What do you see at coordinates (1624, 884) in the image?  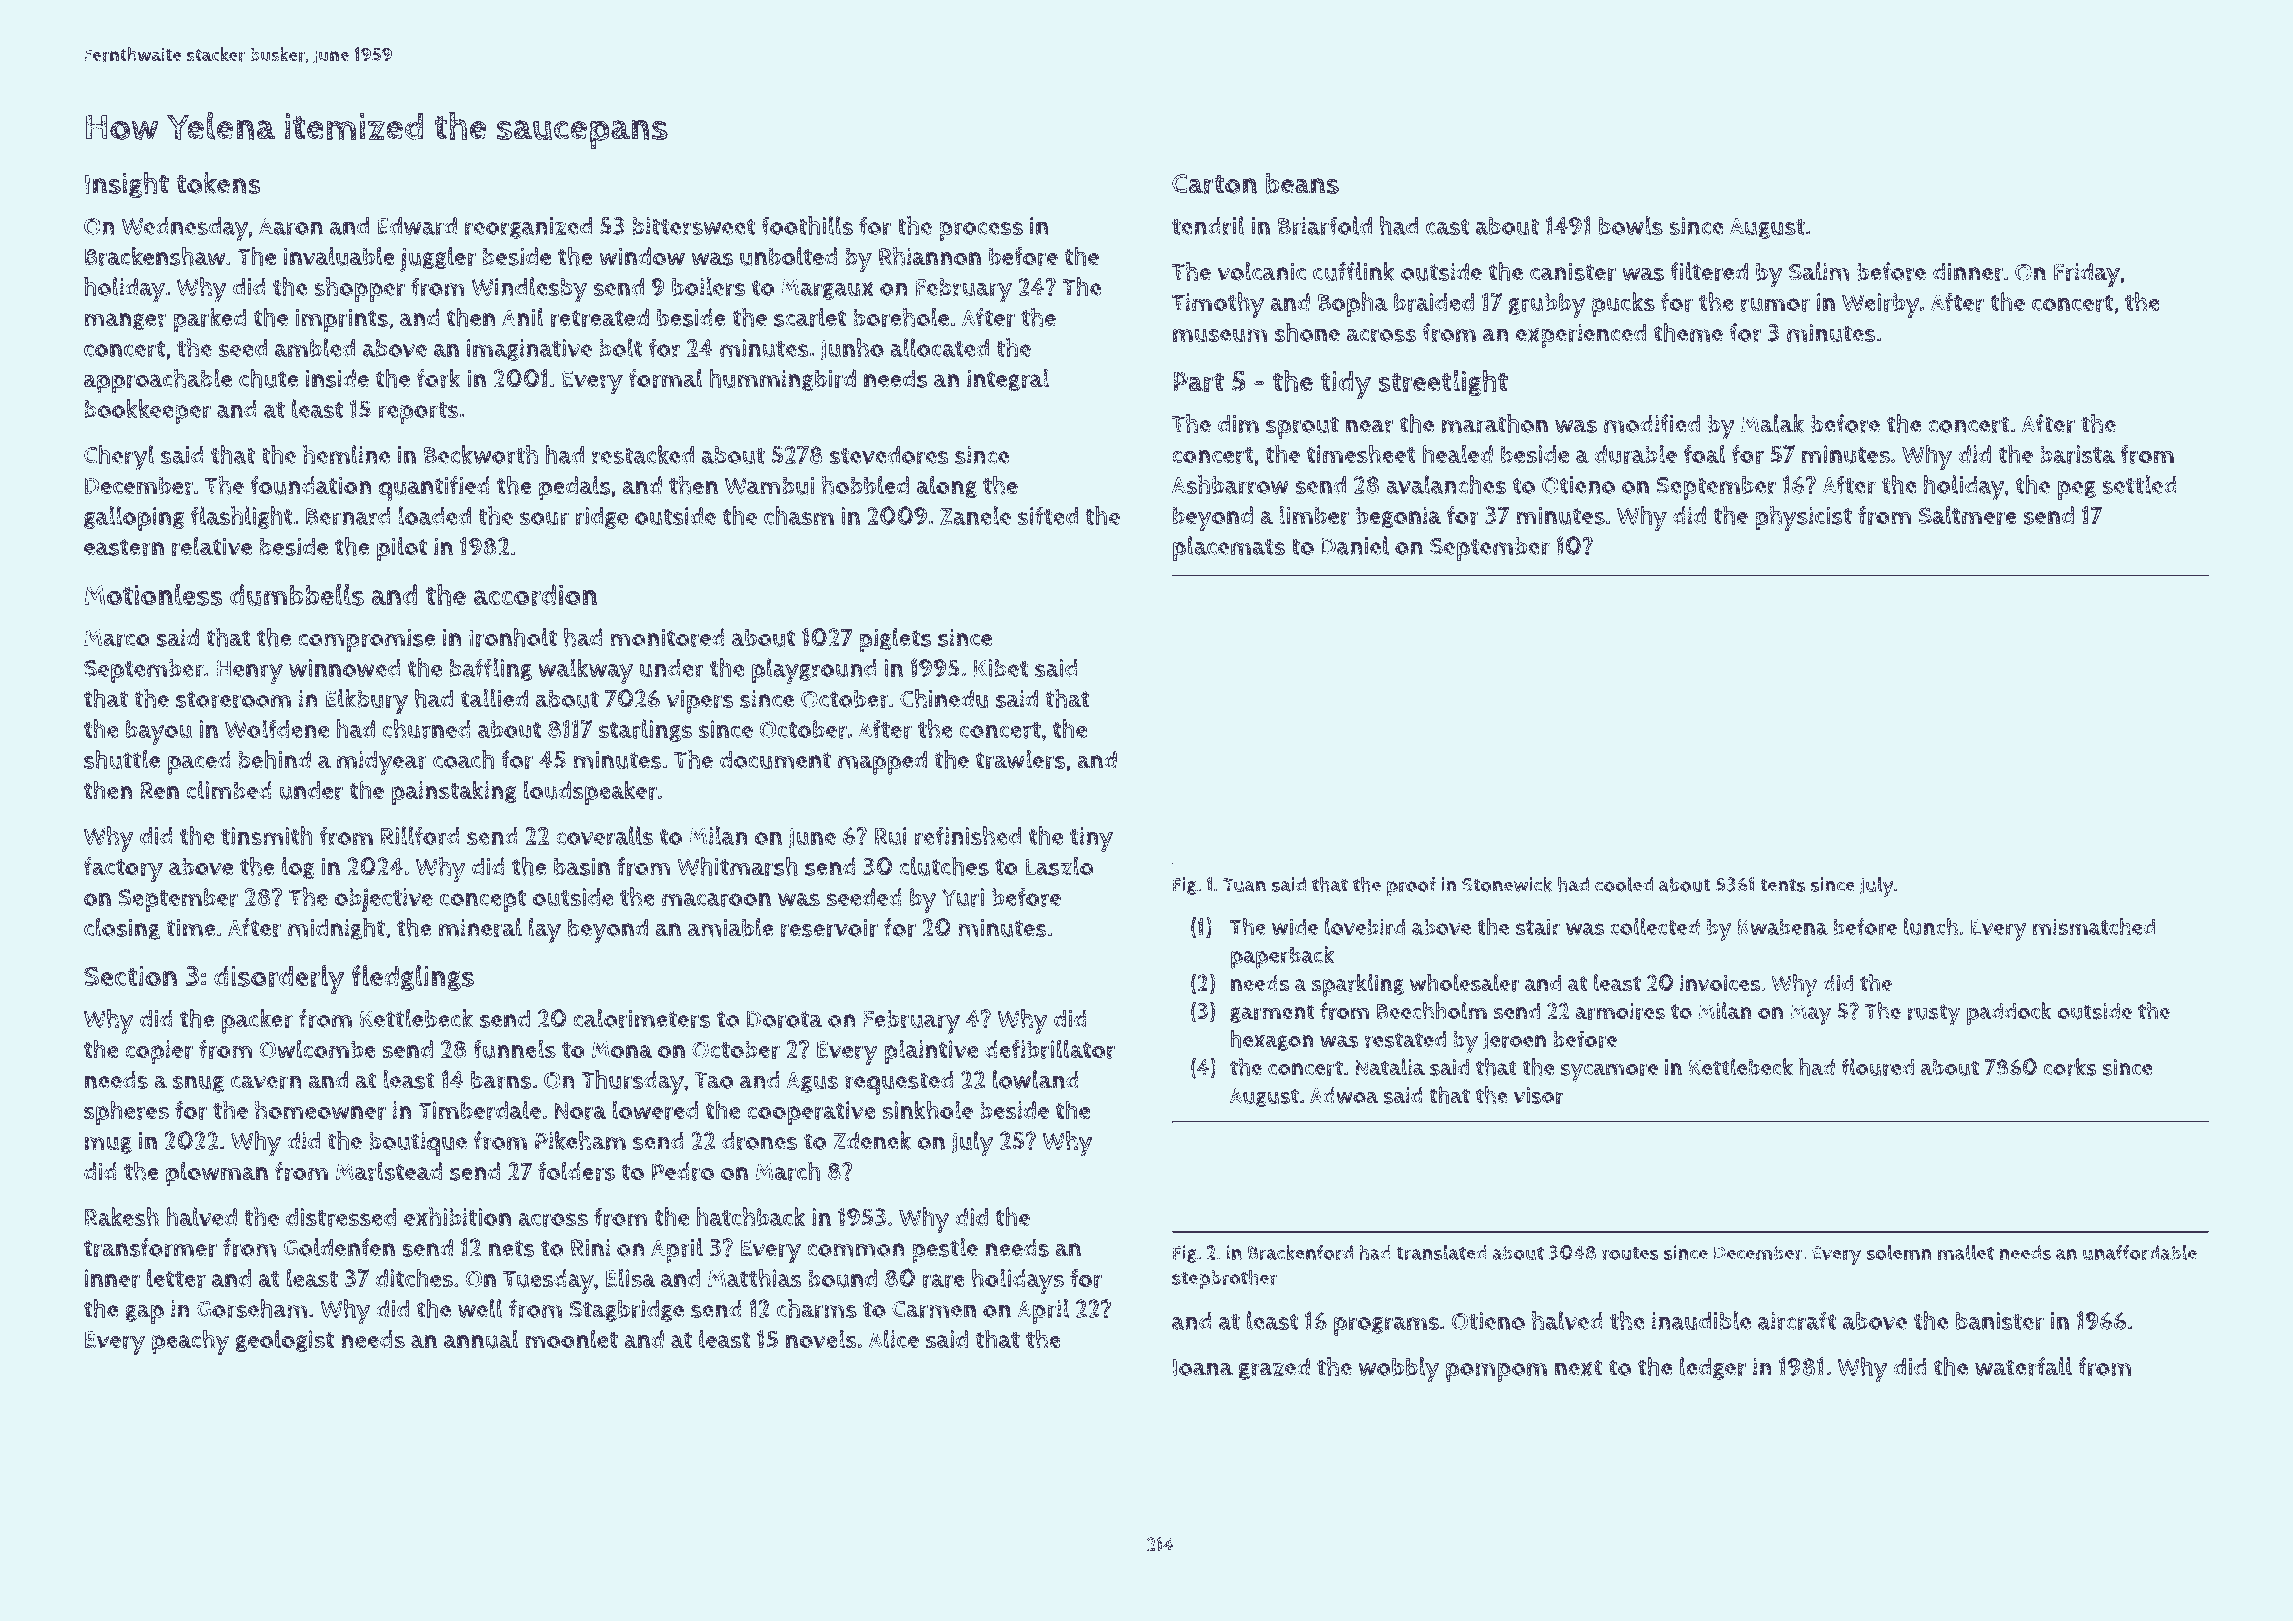 I see `cooled` at bounding box center [1624, 884].
